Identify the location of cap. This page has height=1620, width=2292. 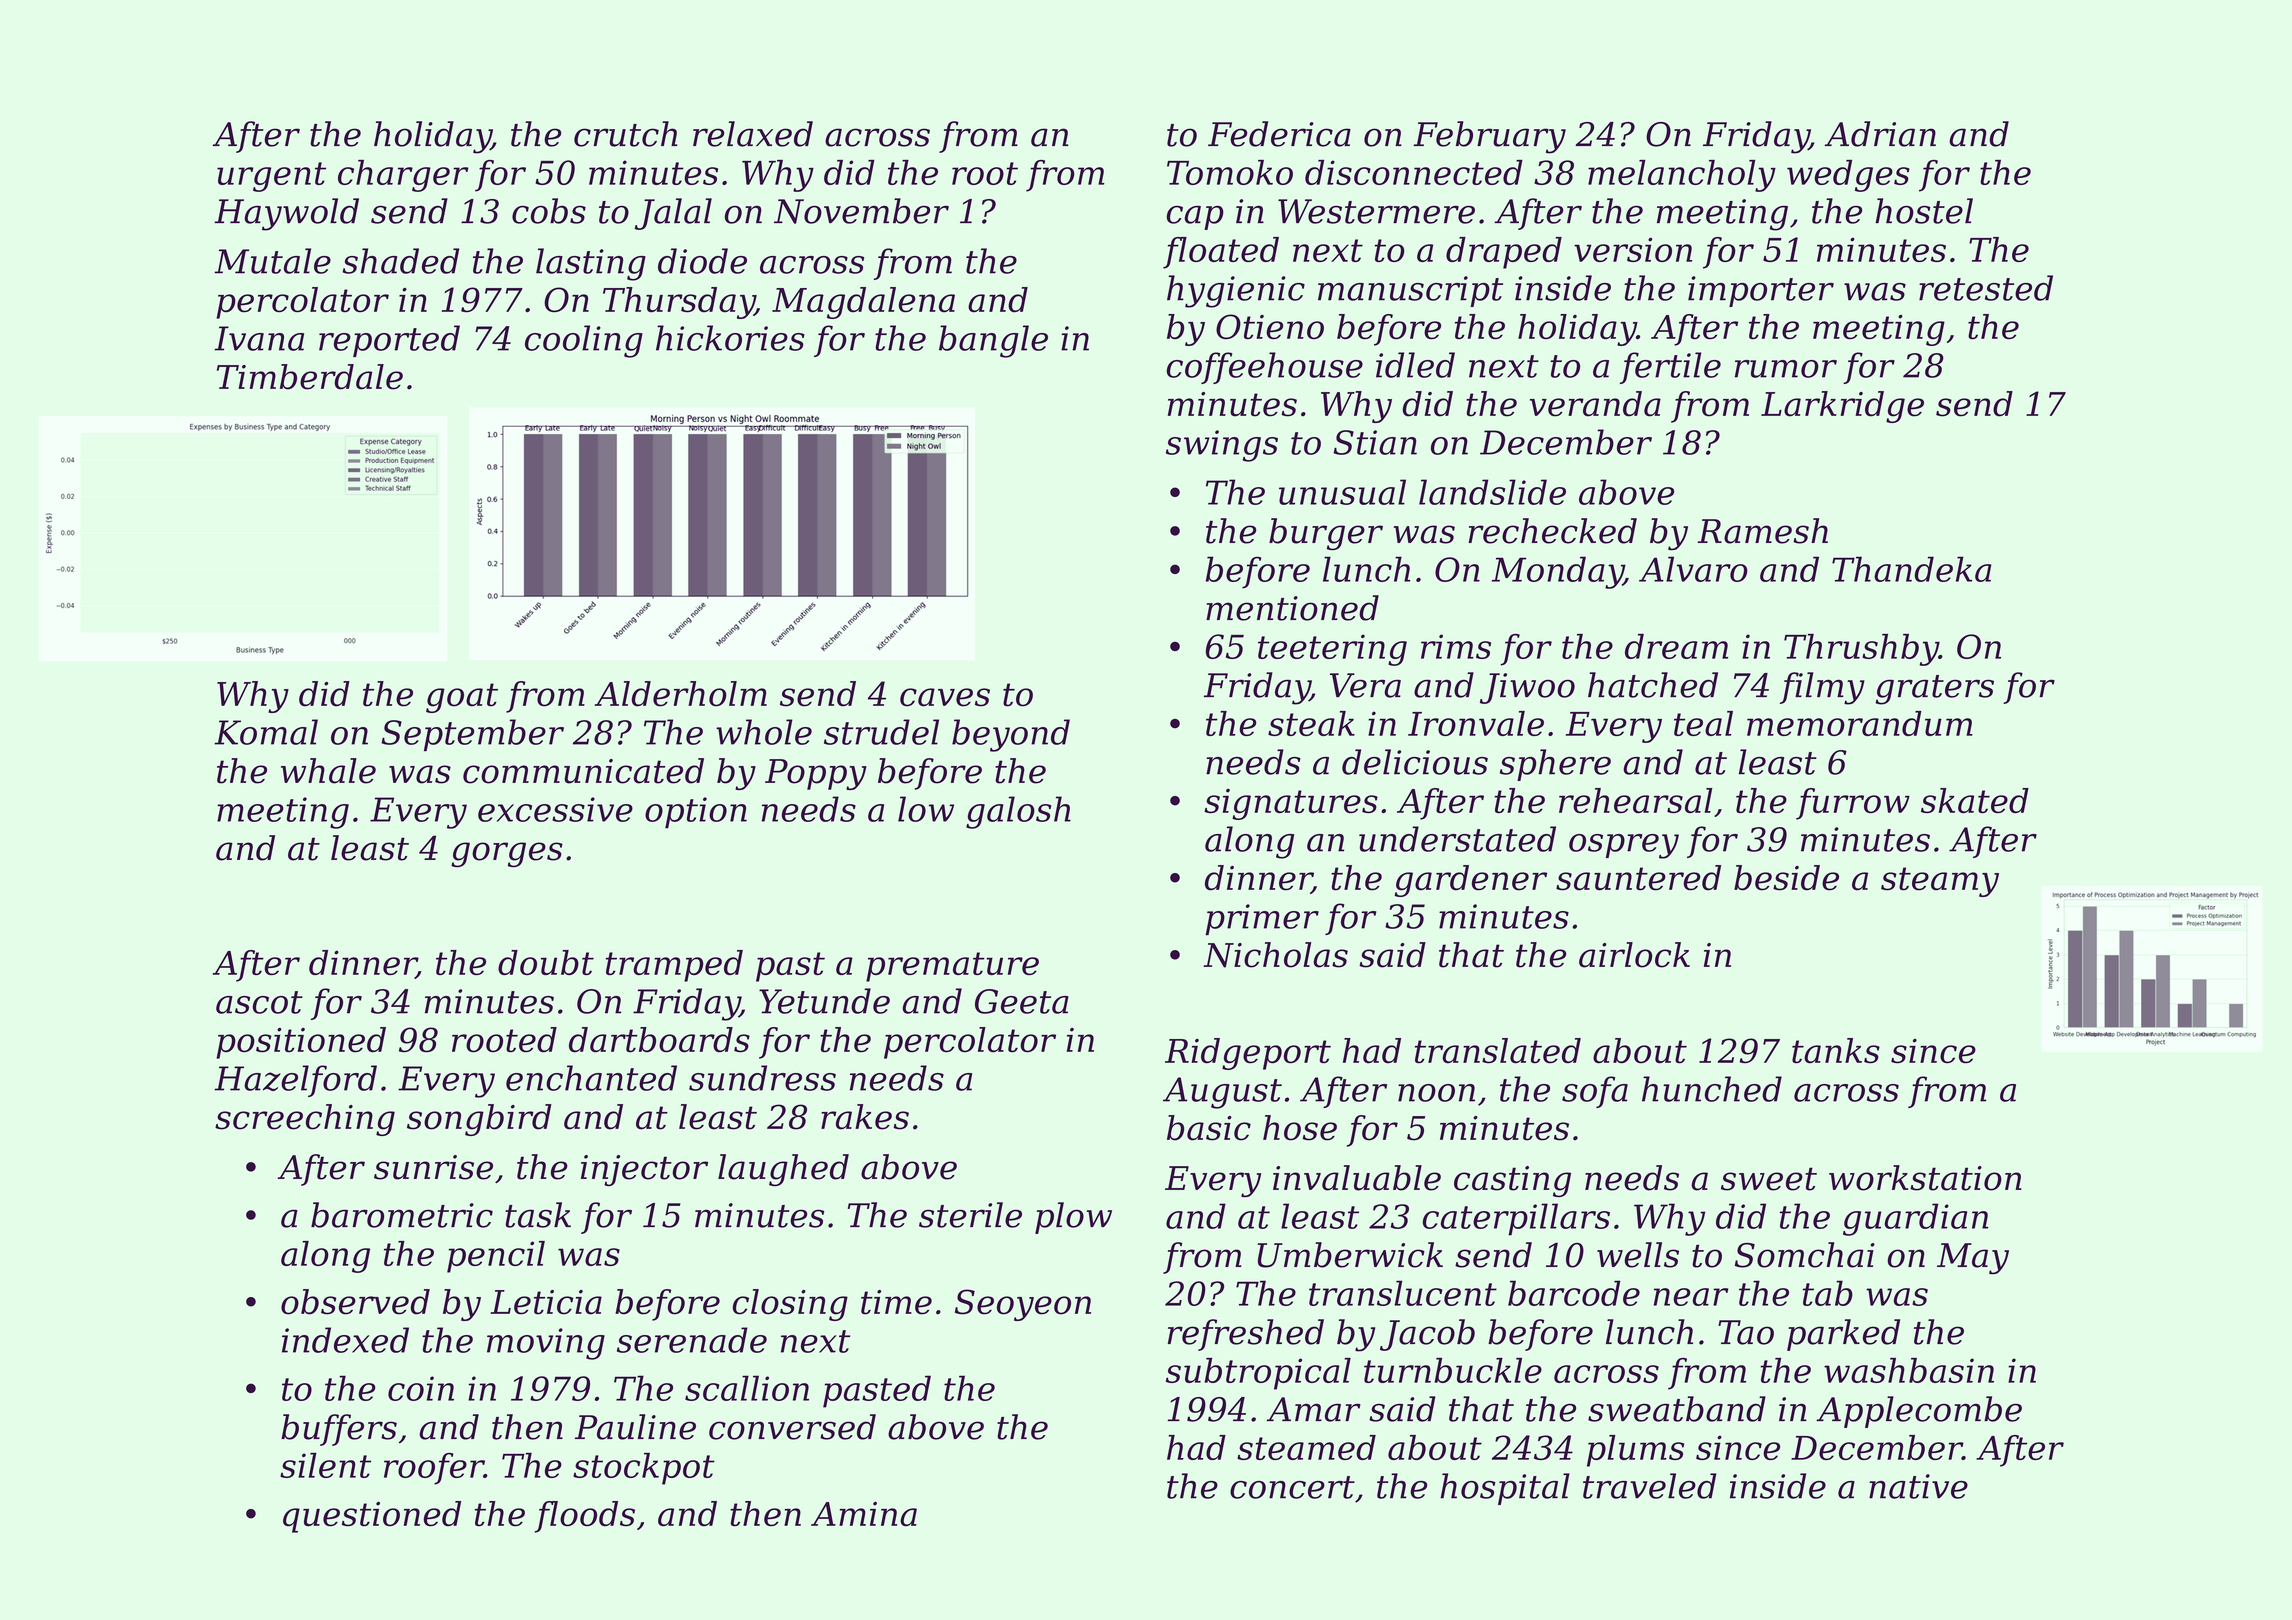
(1195, 218).
